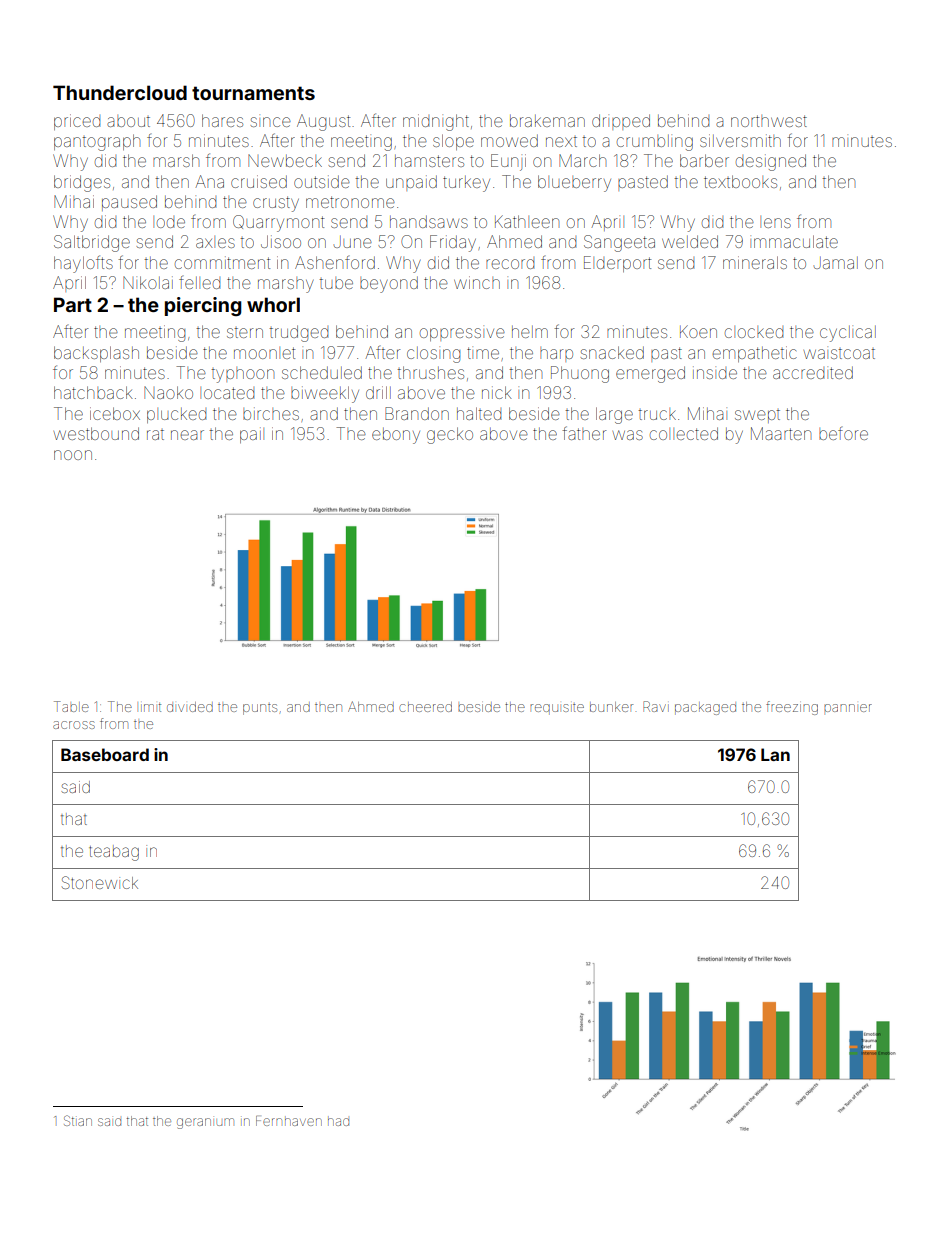 The width and height of the screenshot is (952, 1233). I want to click on Thundercloud, so click(120, 92).
